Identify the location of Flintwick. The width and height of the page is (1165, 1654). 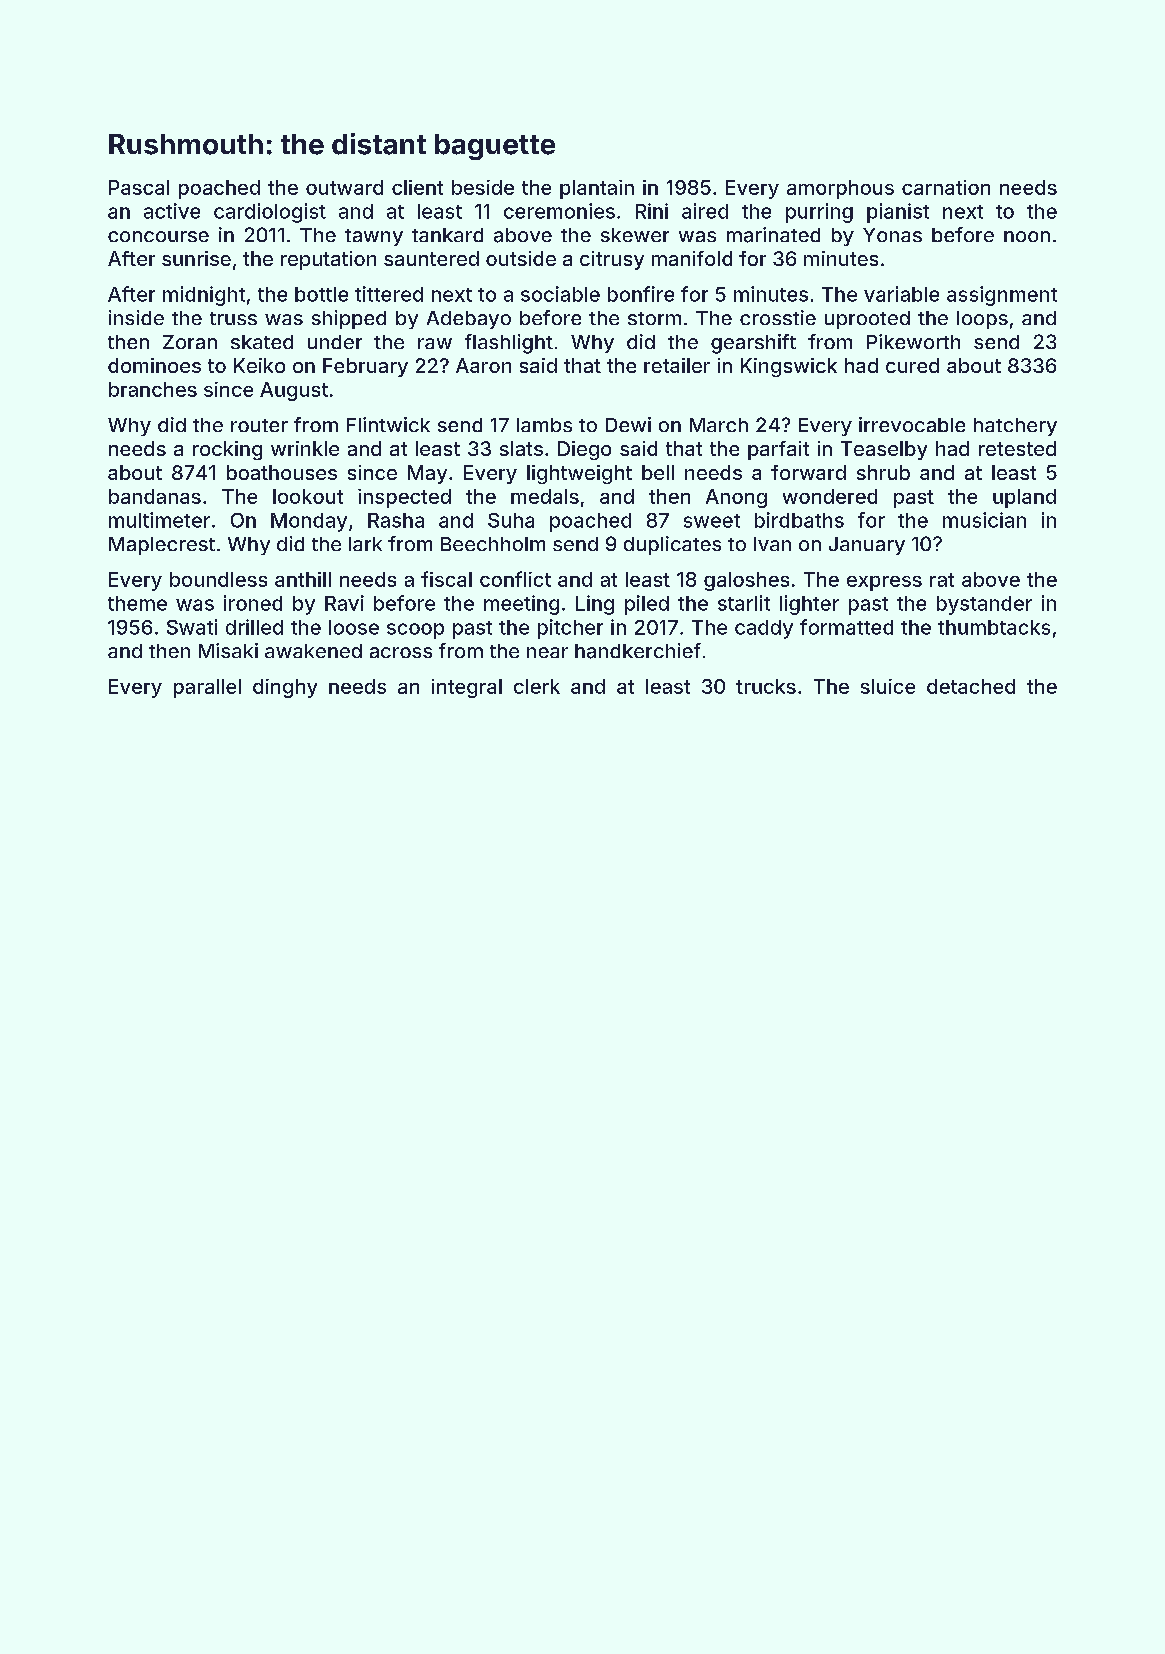
(388, 424).
